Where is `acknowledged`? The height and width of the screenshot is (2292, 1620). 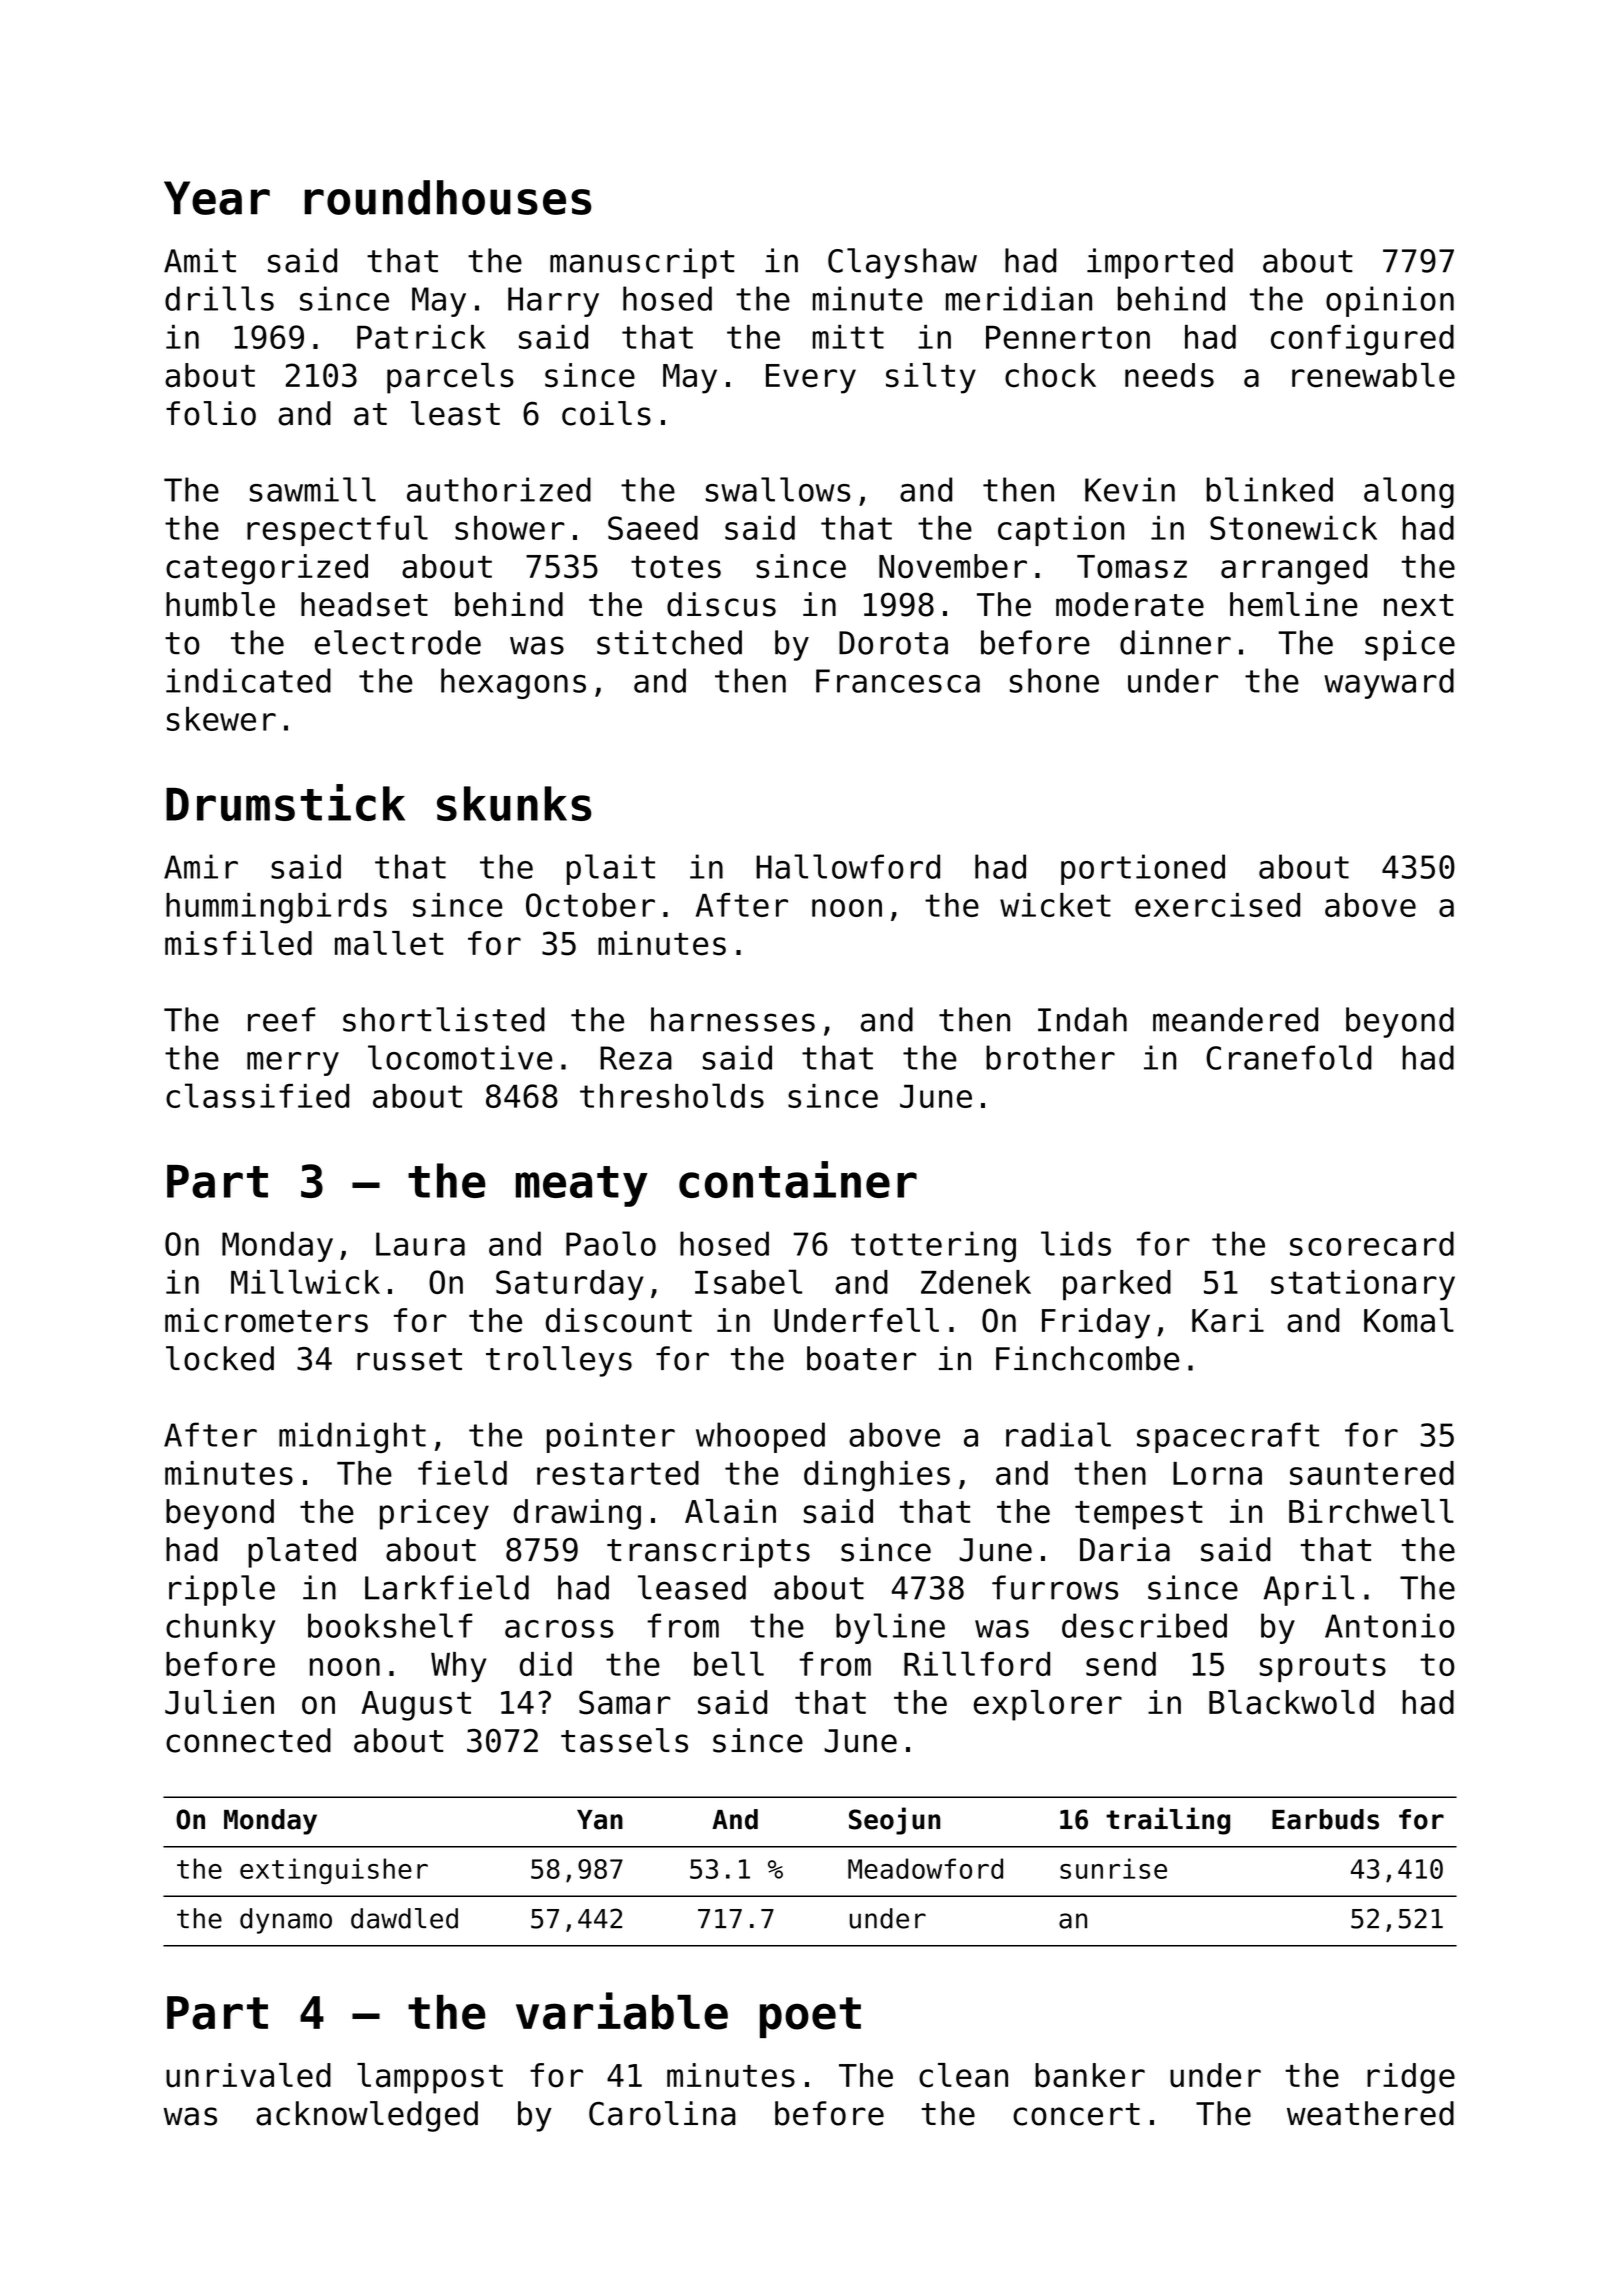 acknowledged is located at coordinates (367, 2116).
